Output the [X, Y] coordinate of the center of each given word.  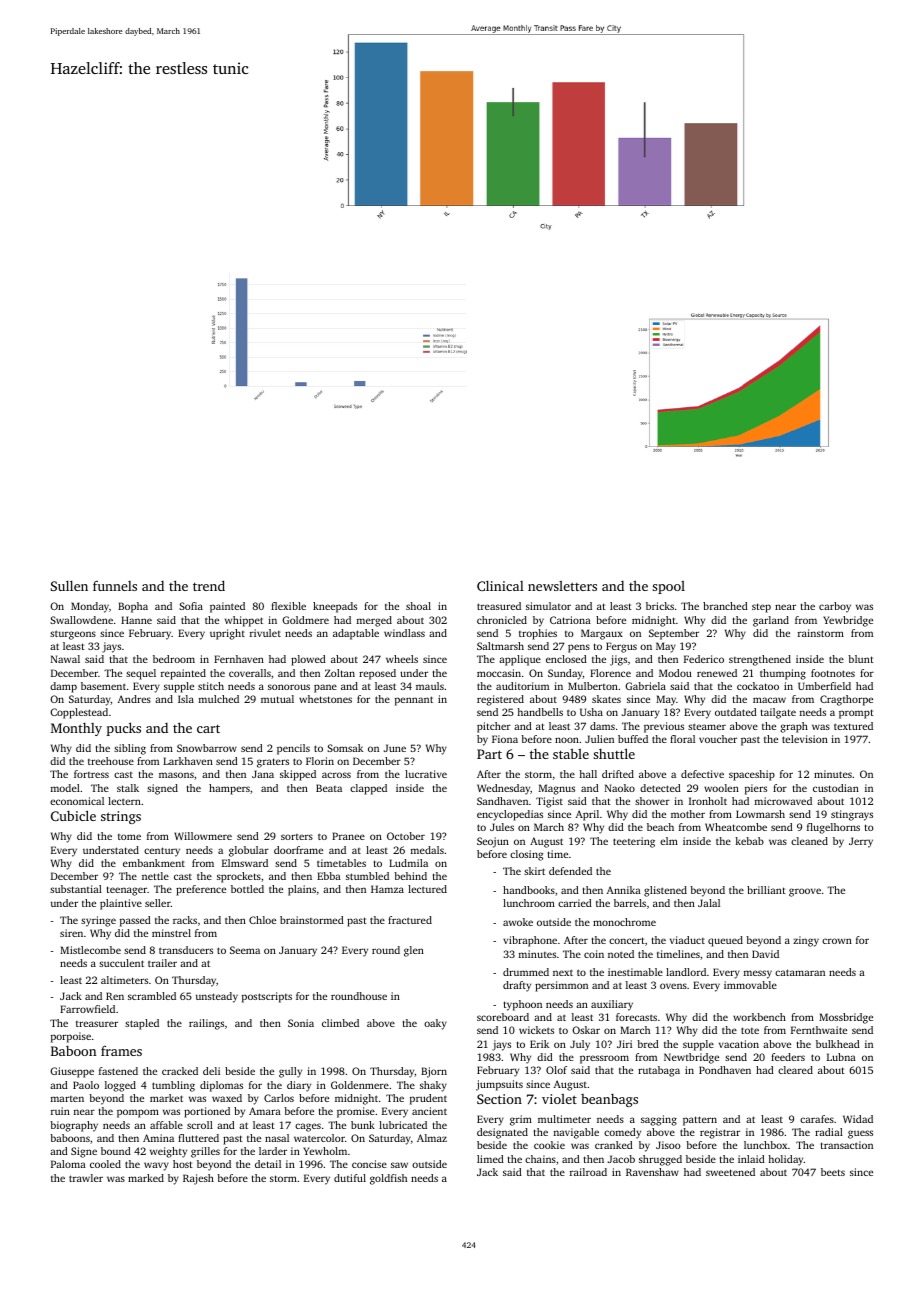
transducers [186, 950]
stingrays [852, 815]
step [761, 608]
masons [176, 775]
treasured [499, 606]
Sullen [69, 585]
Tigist [549, 802]
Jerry [861, 842]
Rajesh [198, 1179]
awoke [518, 922]
